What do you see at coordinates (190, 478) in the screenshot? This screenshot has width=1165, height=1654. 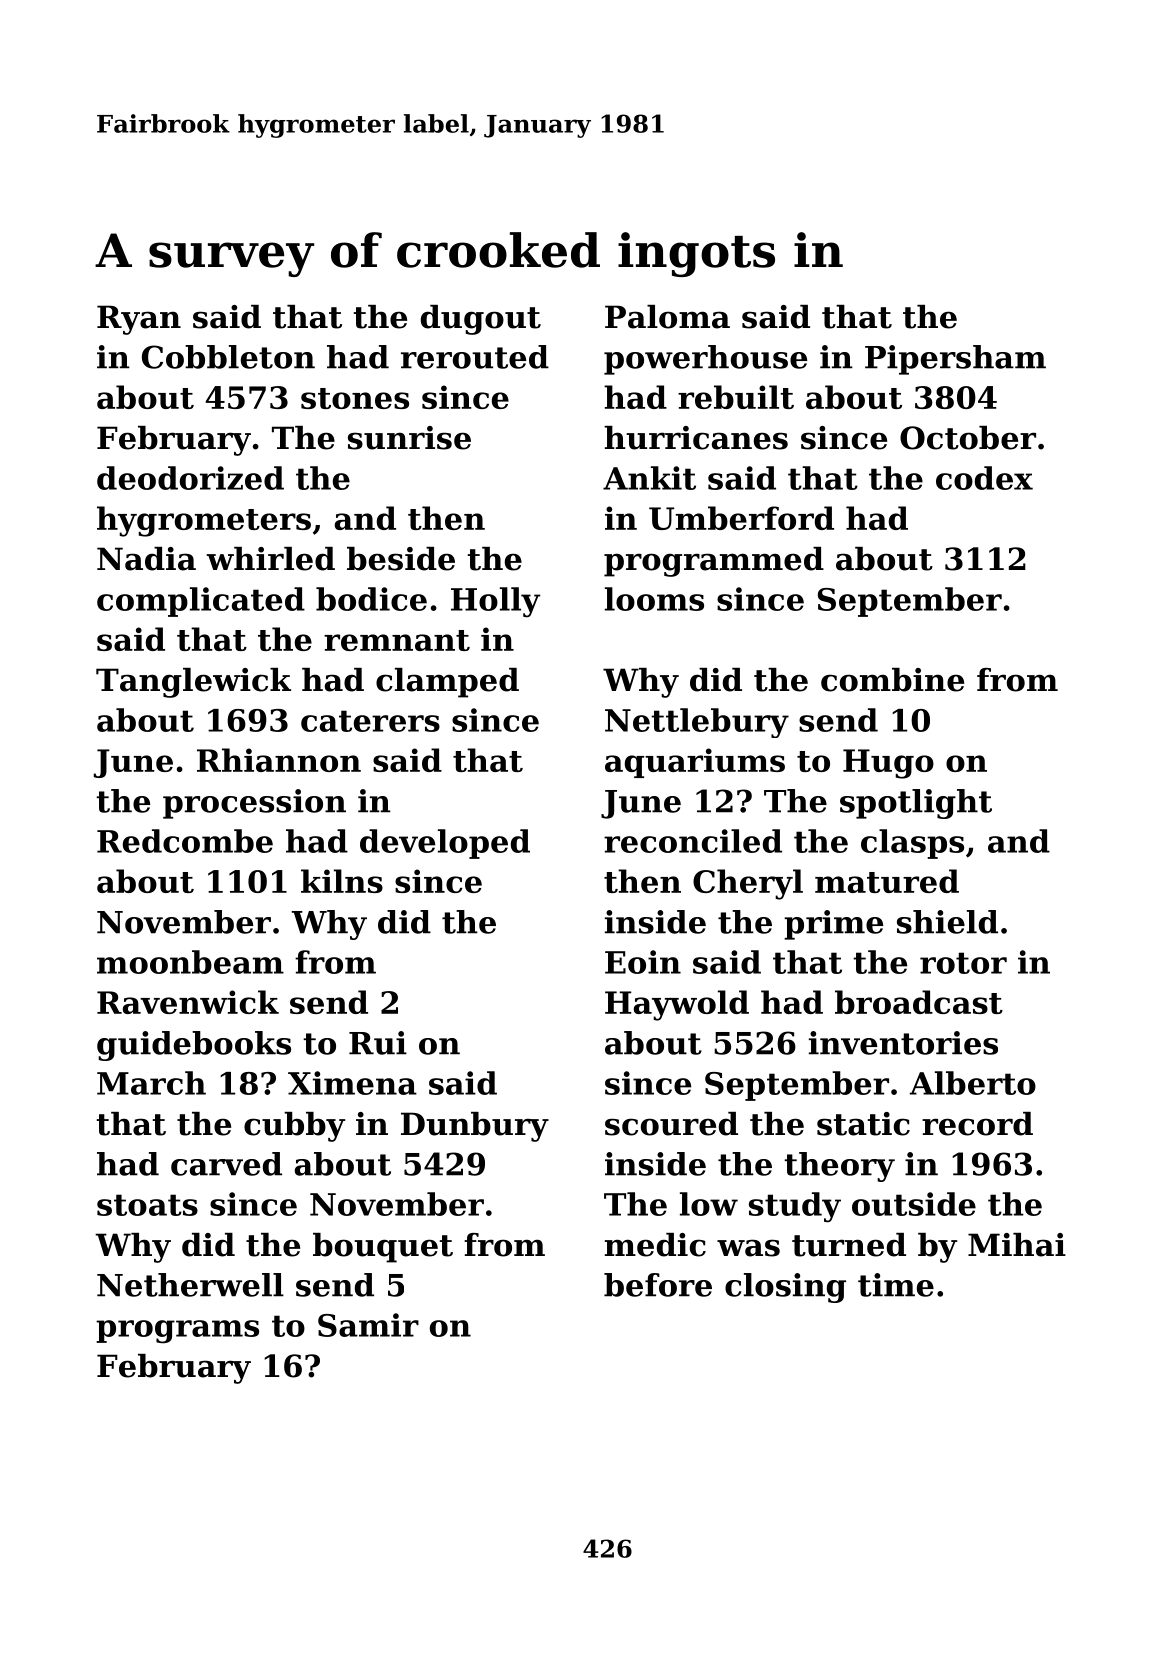 I see `deodorized` at bounding box center [190, 478].
